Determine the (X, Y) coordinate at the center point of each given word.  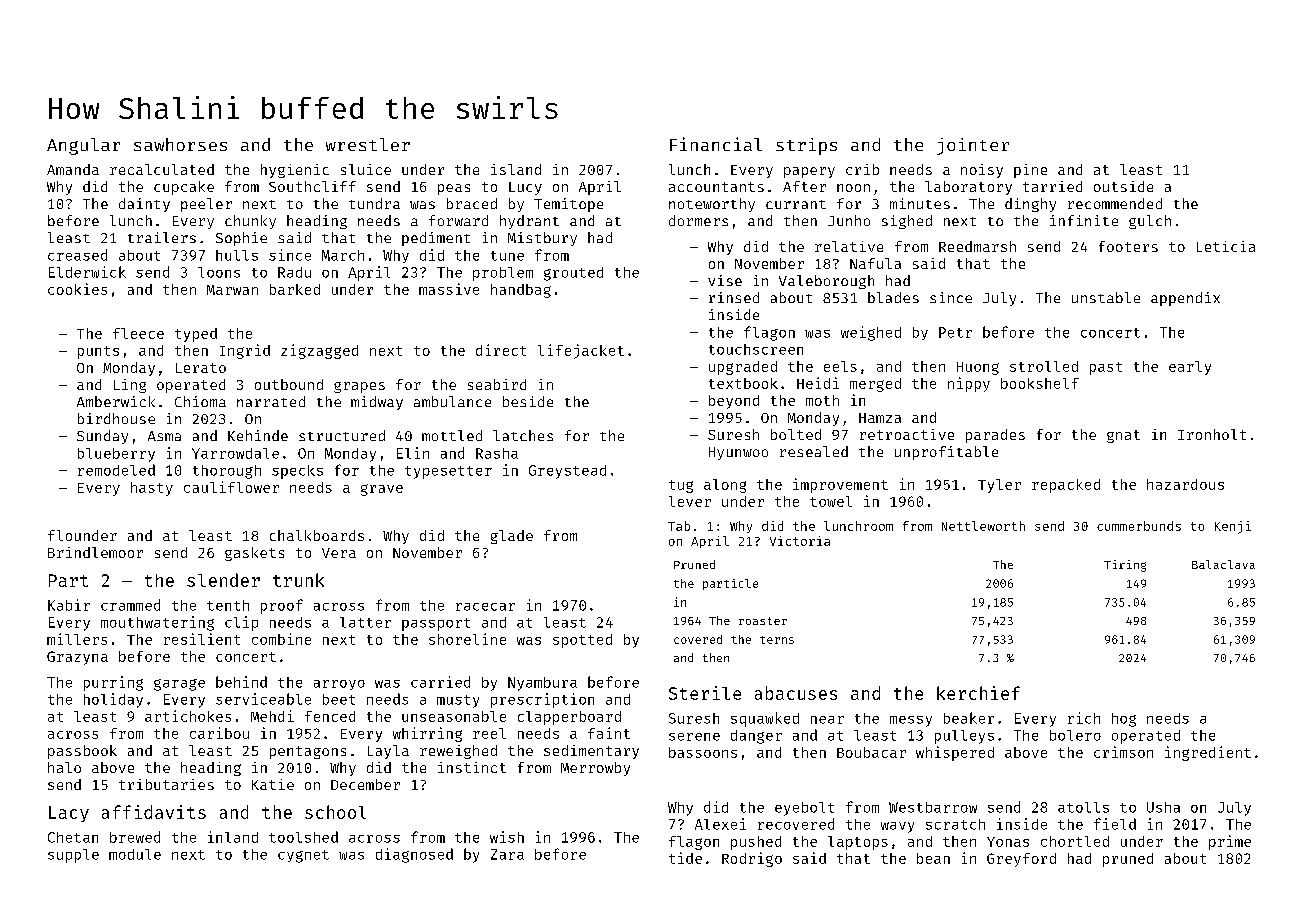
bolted (796, 434)
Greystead (567, 472)
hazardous (1185, 484)
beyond (734, 402)
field (1115, 824)
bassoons (703, 752)
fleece (138, 333)
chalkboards (317, 535)
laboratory (968, 188)
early (1190, 368)
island (516, 169)
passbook (82, 752)
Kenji (1233, 527)
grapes (359, 387)
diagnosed (414, 855)
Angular (83, 146)
